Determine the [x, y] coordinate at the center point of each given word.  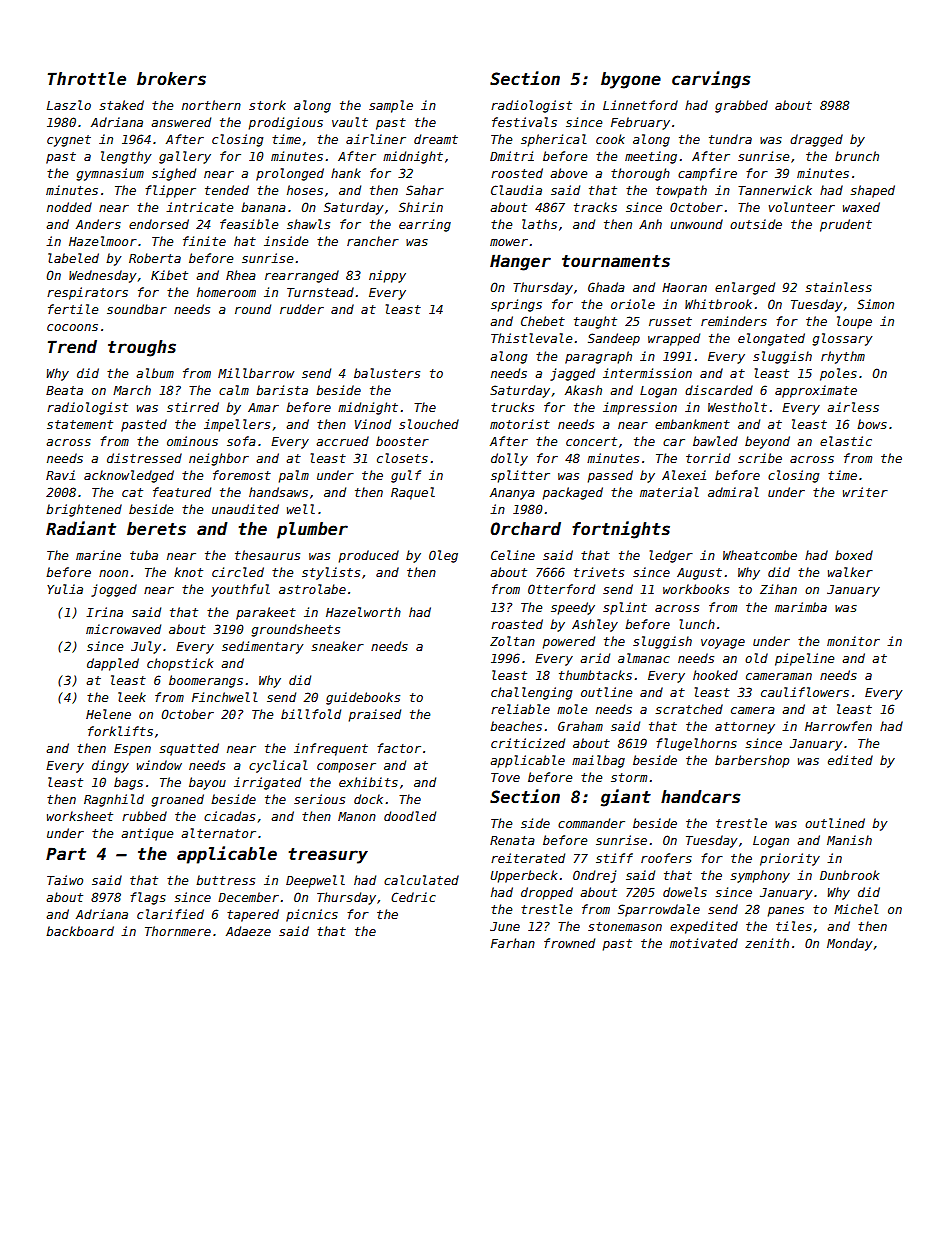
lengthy [126, 157]
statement [80, 424]
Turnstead [320, 292]
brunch [857, 156]
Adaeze [248, 931]
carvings [711, 80]
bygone [631, 80]
